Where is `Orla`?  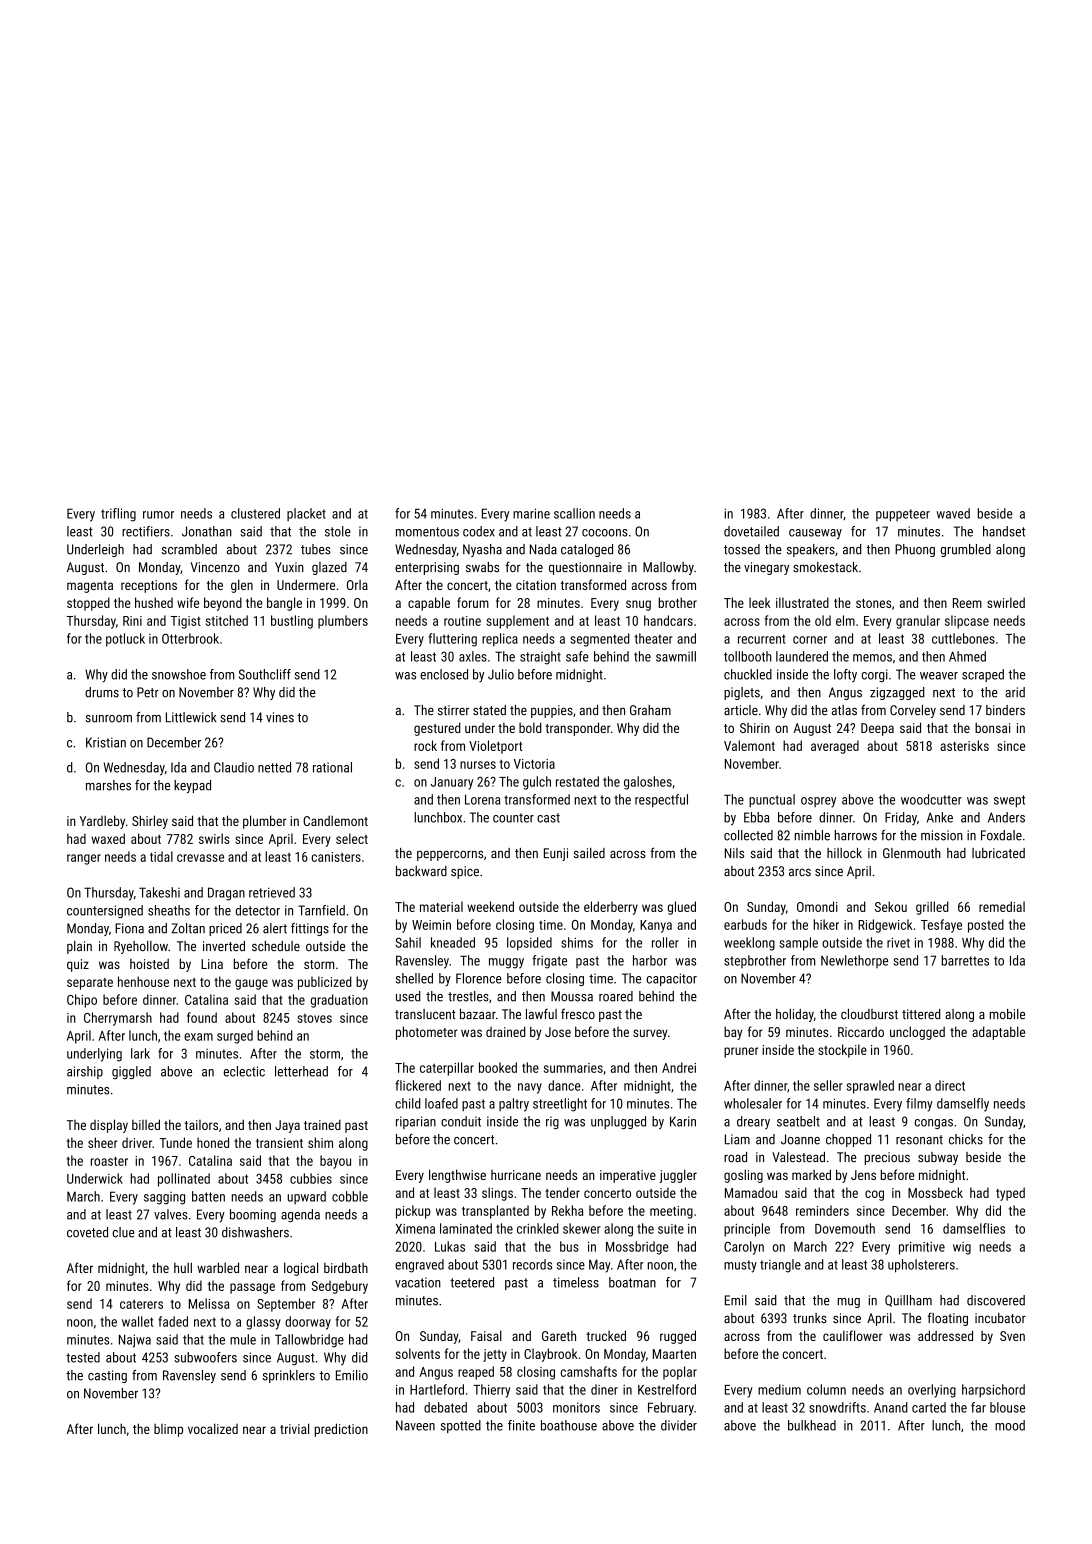 Orla is located at coordinates (357, 585).
